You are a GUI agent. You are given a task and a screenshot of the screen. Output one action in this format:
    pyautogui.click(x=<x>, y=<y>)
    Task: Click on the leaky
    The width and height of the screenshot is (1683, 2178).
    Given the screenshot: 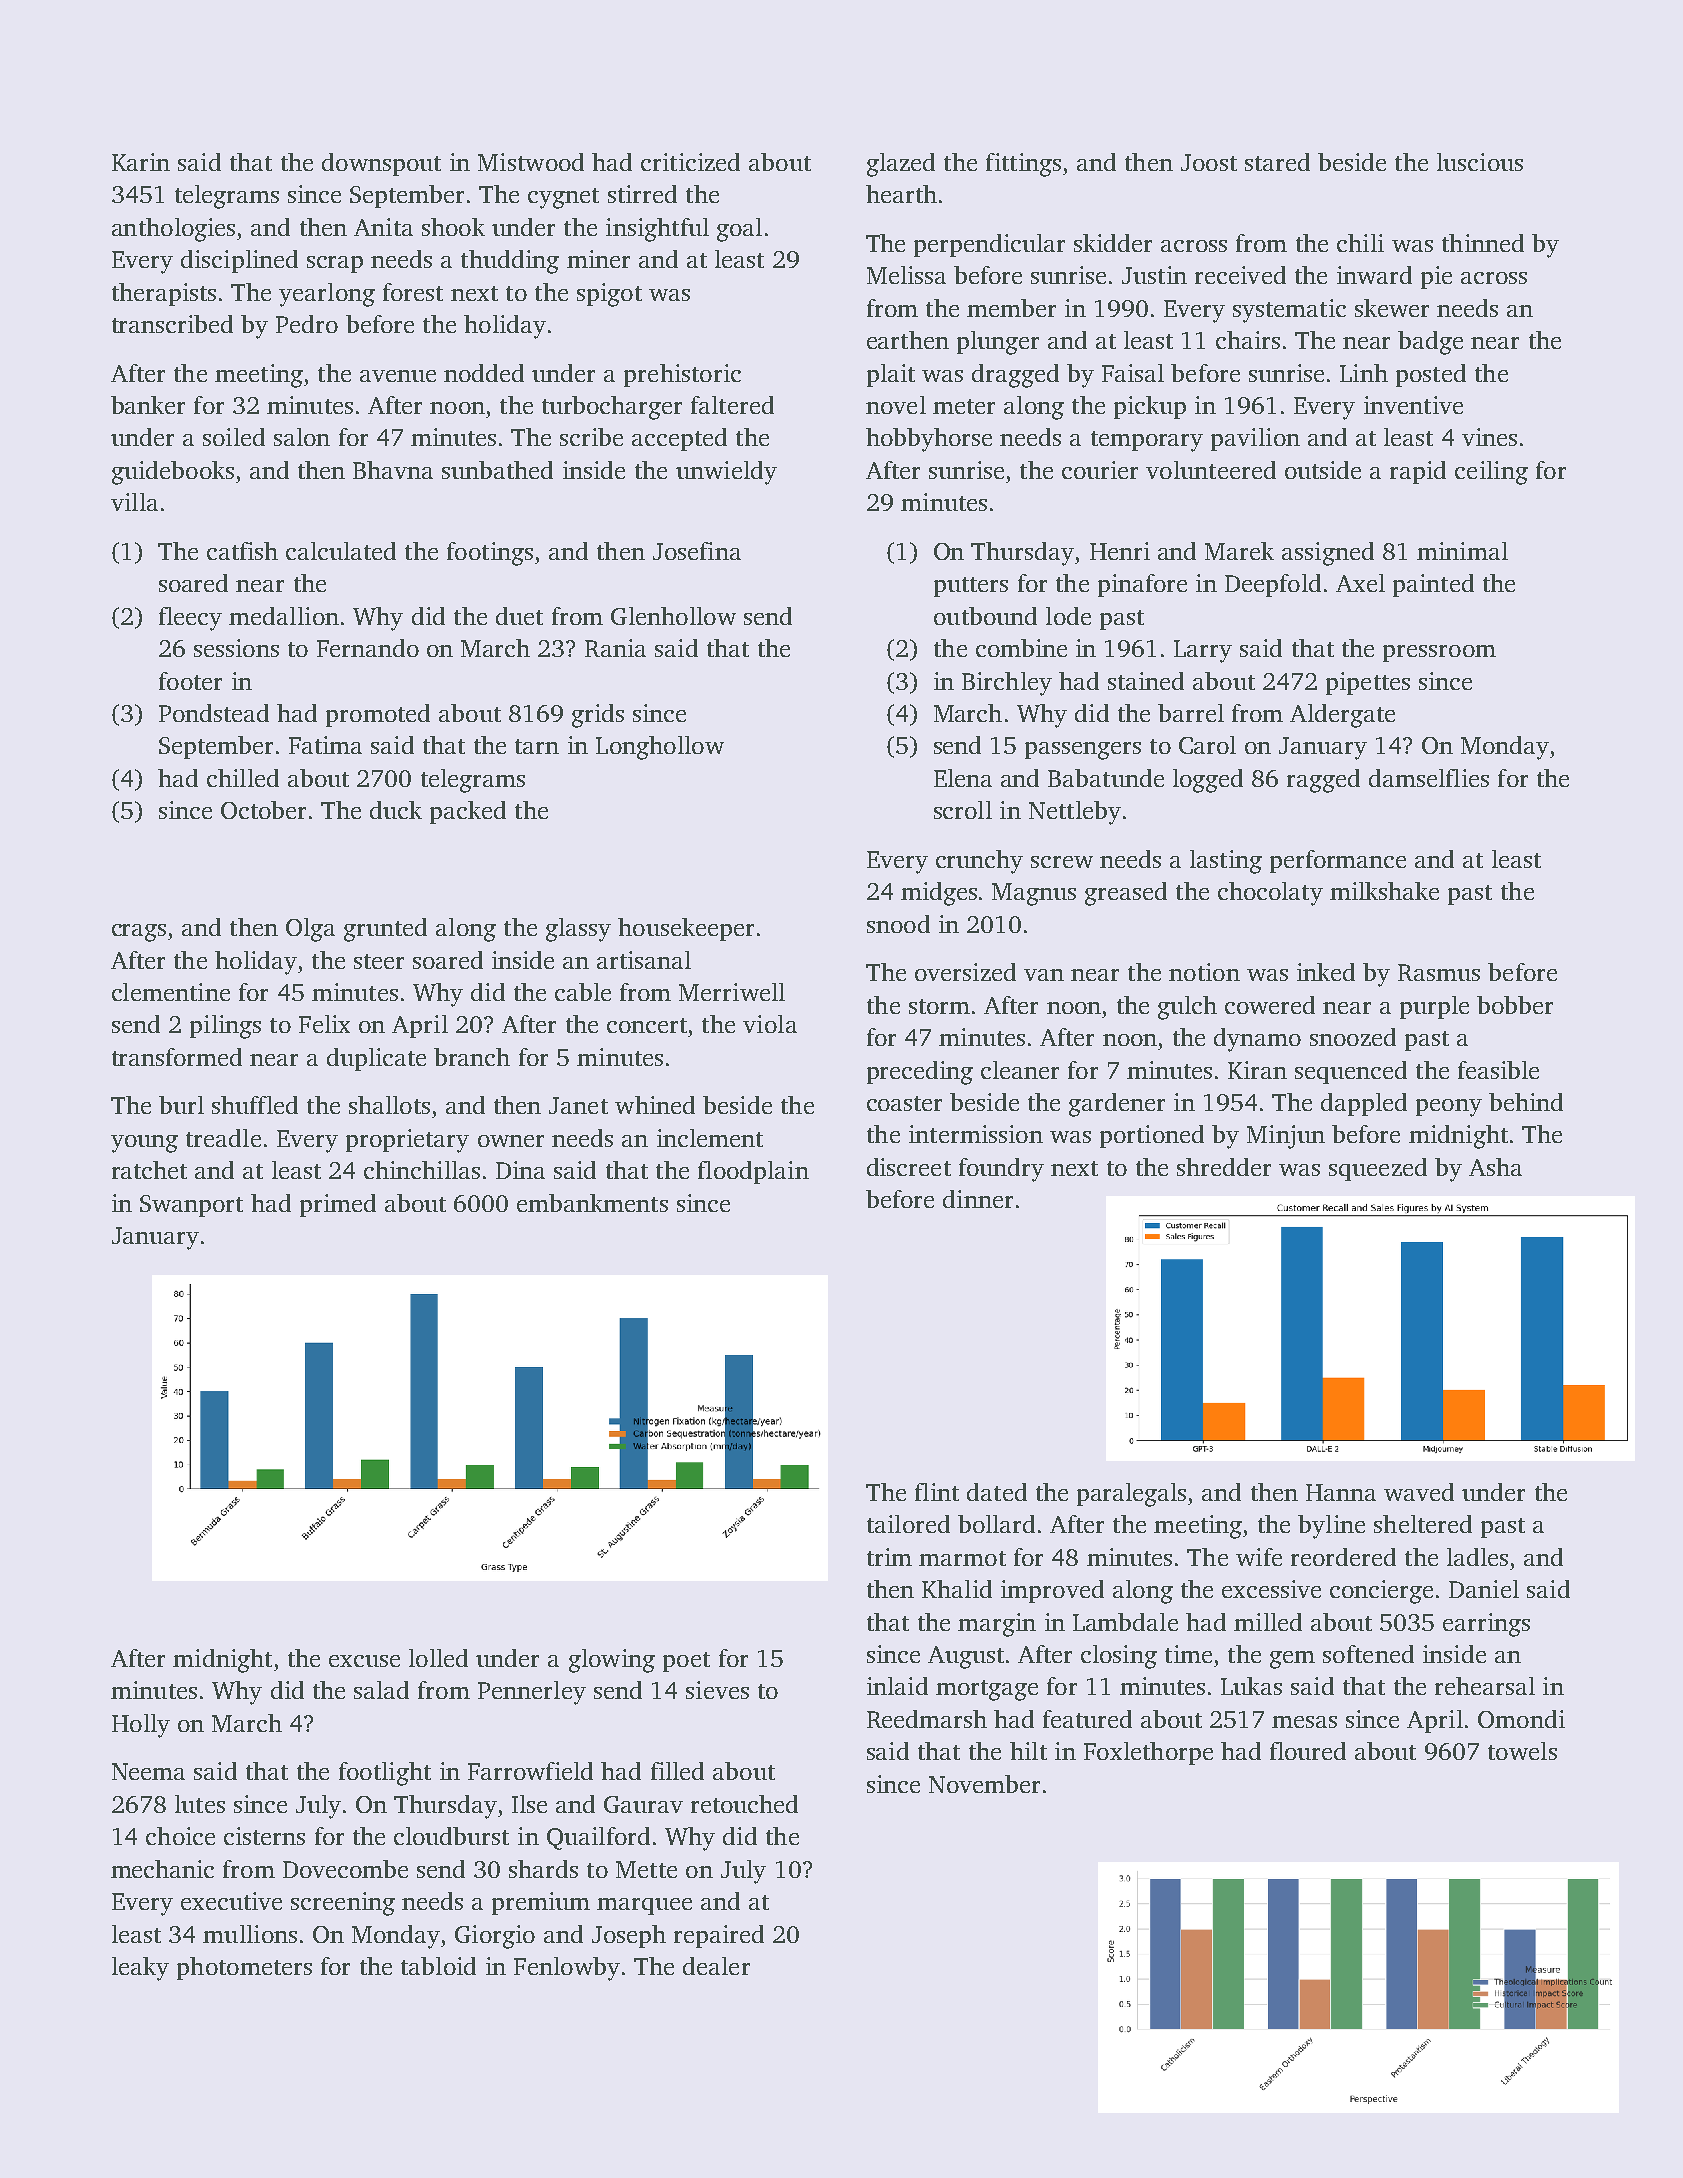 What is the action you would take?
    pyautogui.click(x=140, y=1969)
